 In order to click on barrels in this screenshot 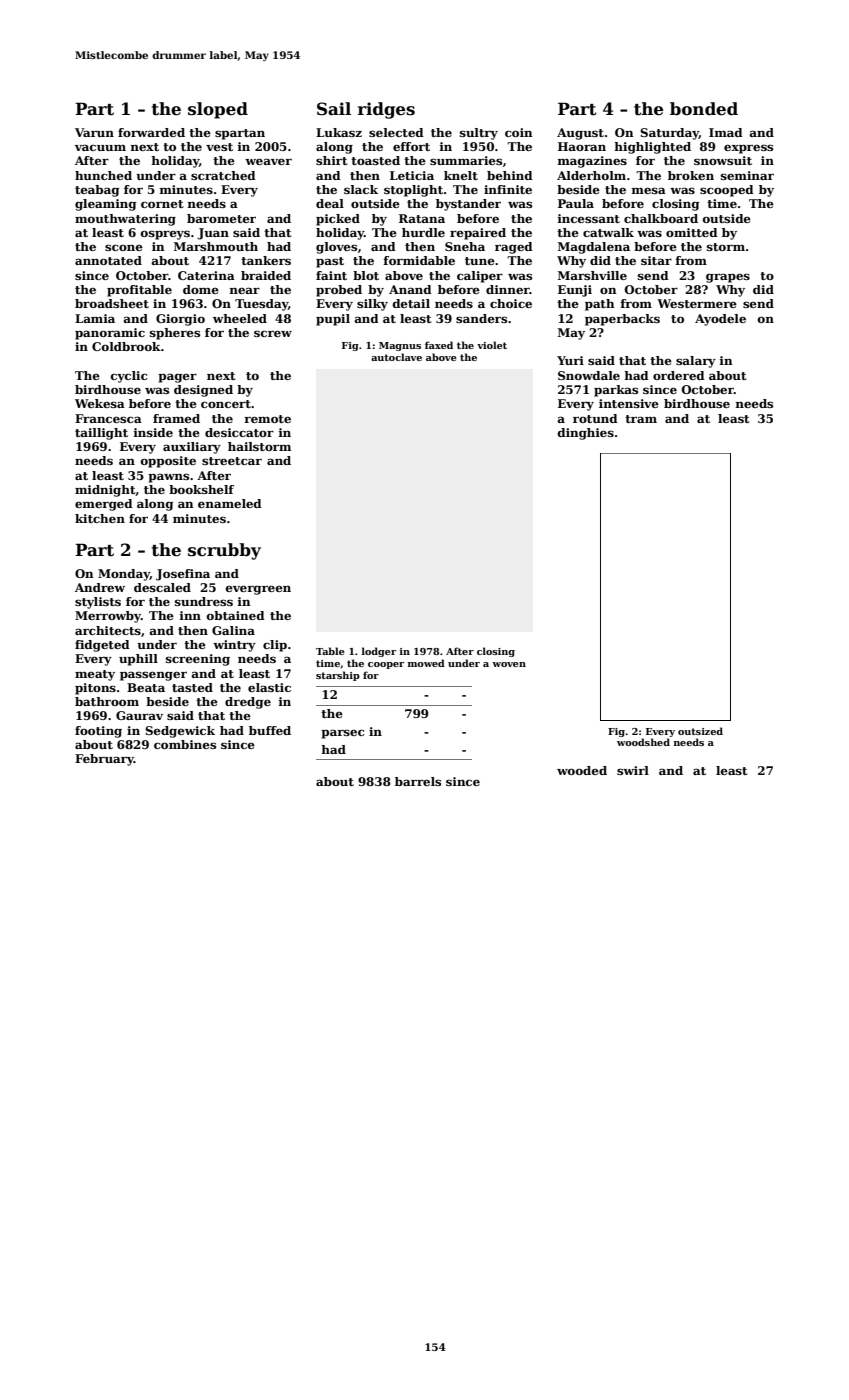, I will do `click(418, 781)`.
